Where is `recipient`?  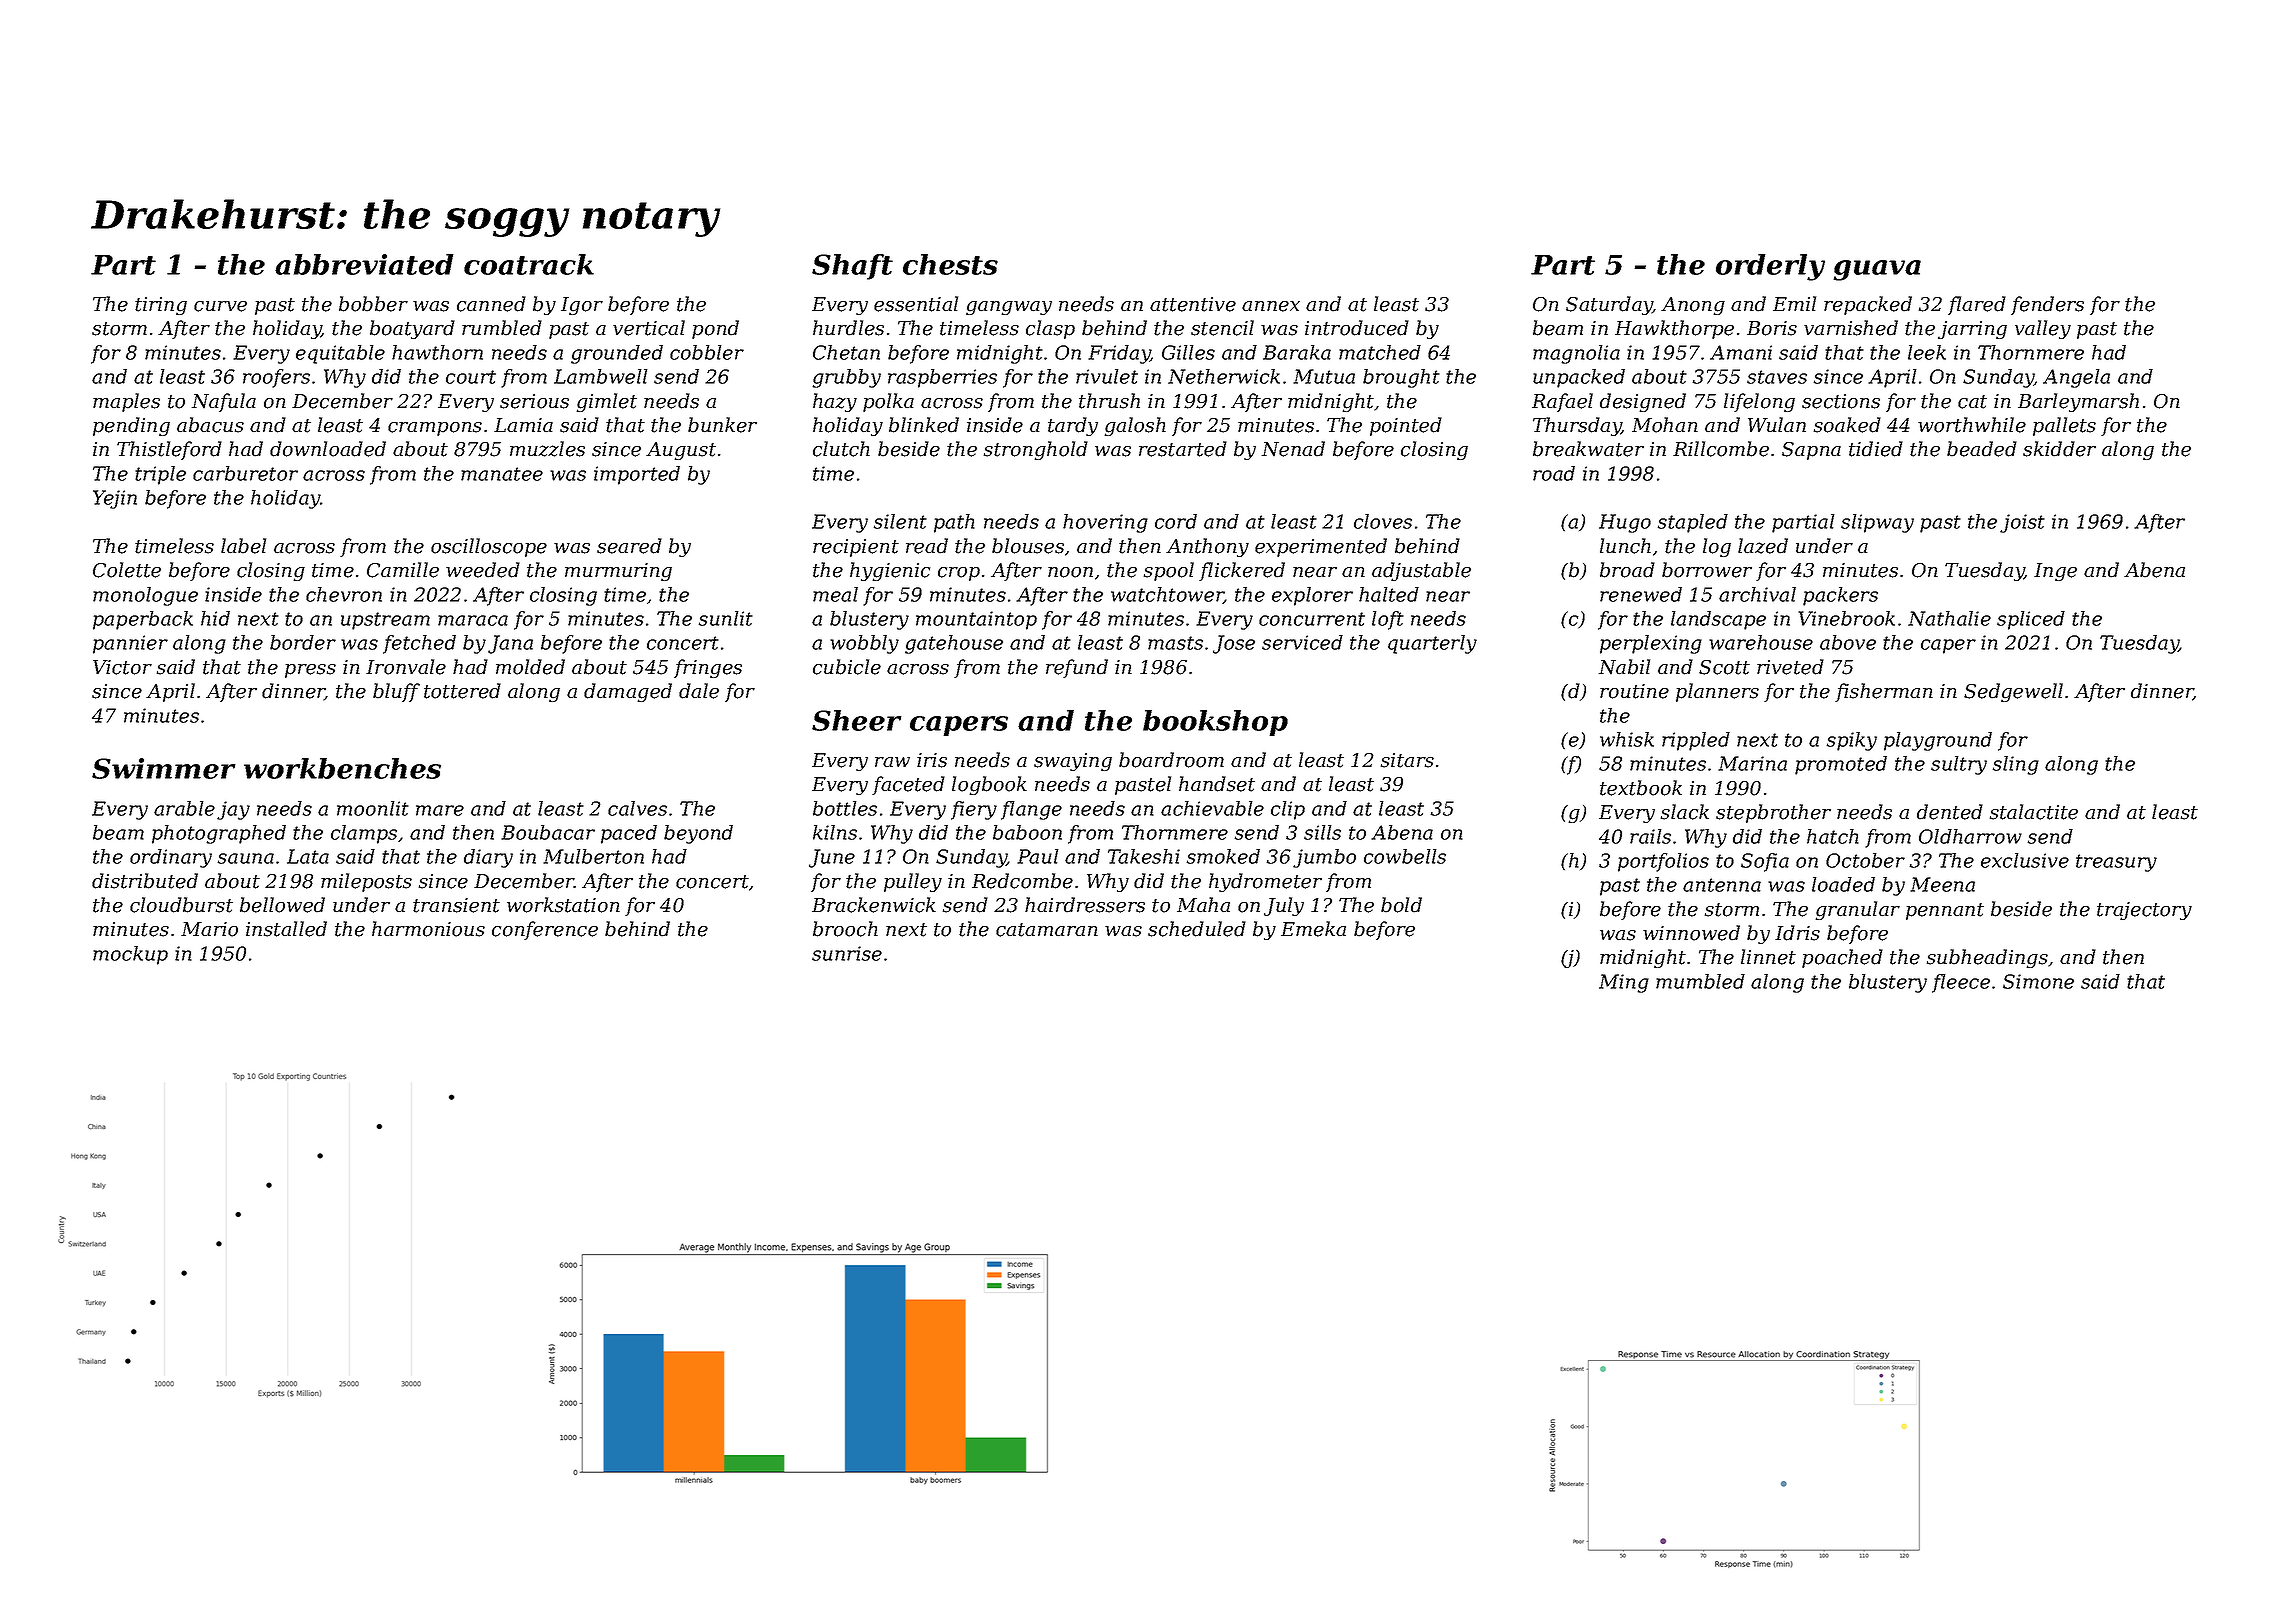 recipient is located at coordinates (856, 548).
